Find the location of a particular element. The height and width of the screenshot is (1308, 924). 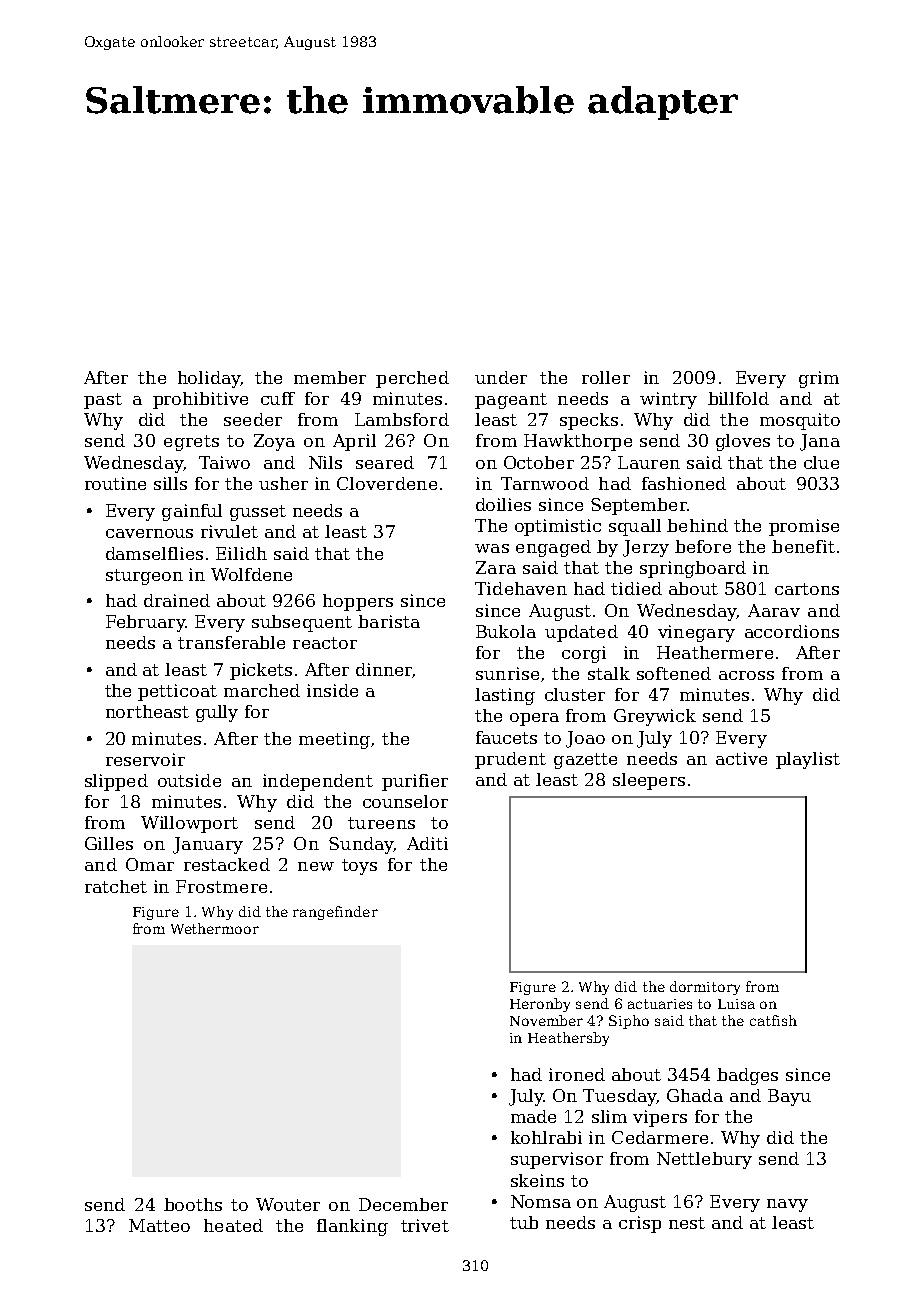

under is located at coordinates (501, 377).
